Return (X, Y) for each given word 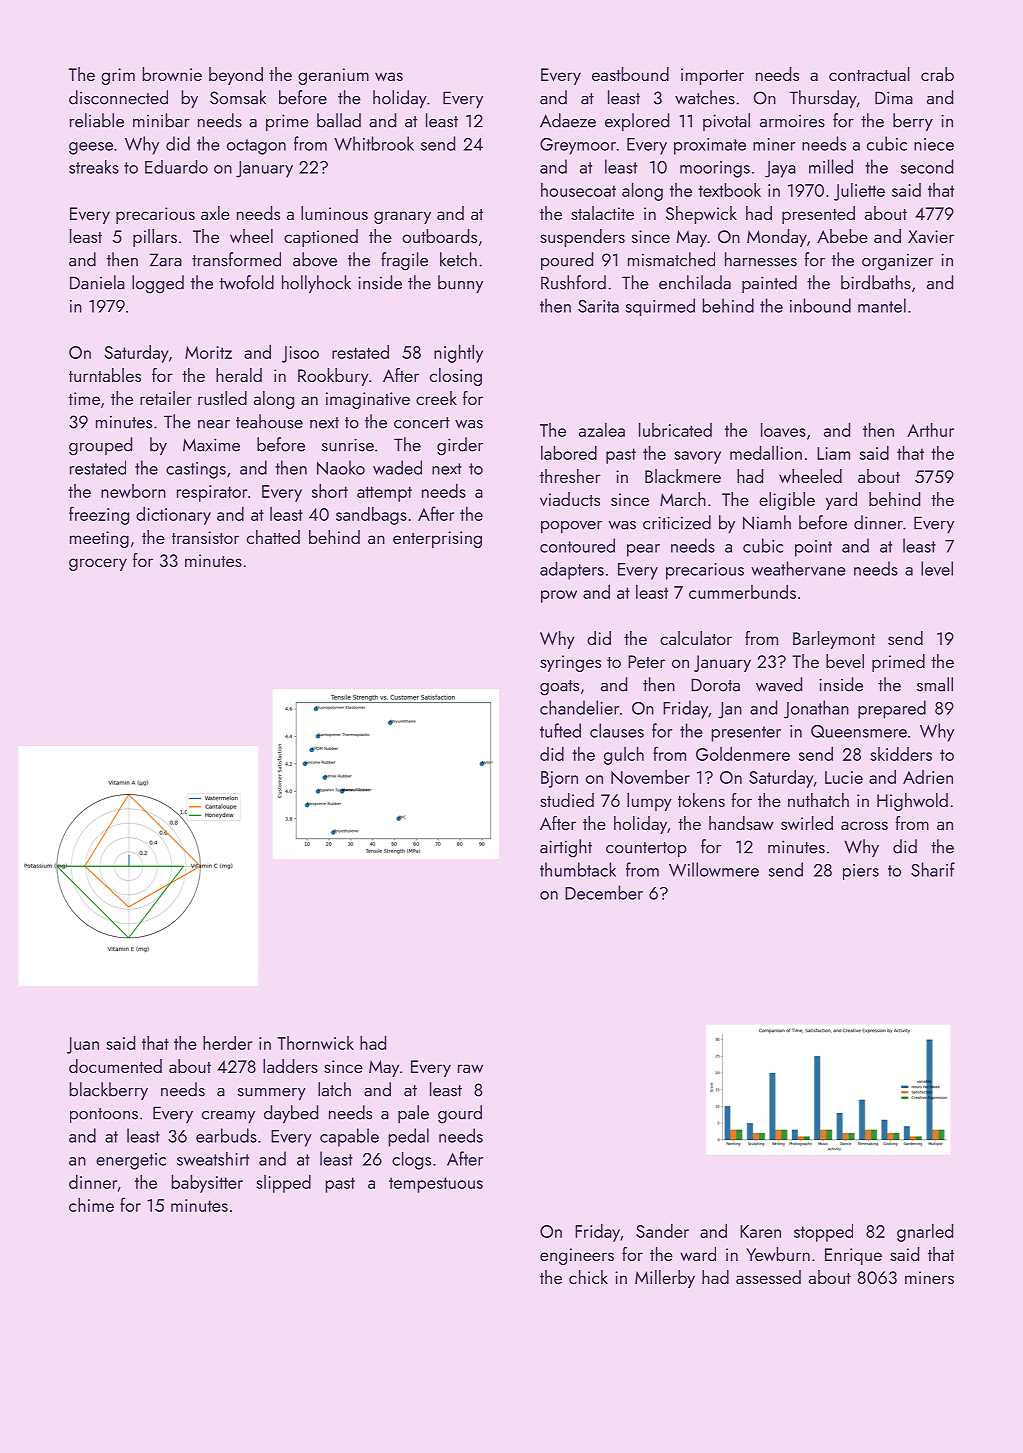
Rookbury (333, 377)
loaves (783, 430)
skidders (901, 754)
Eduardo (176, 167)
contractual (869, 74)
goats (559, 688)
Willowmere (714, 869)
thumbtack (578, 869)
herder (227, 1043)
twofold (246, 282)
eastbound (630, 74)
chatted (273, 537)
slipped (283, 1184)
